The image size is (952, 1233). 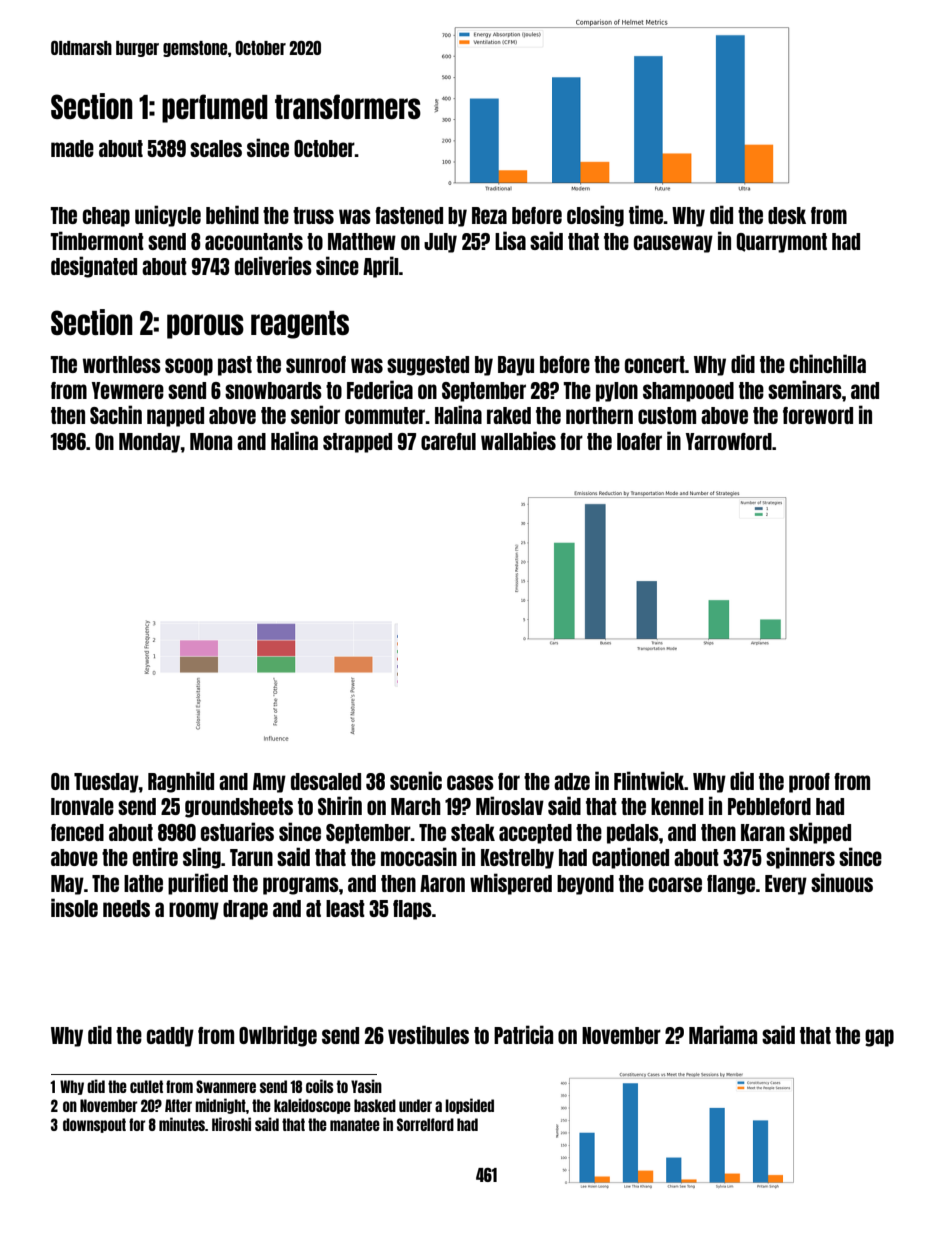 I want to click on descaled, so click(x=326, y=781).
